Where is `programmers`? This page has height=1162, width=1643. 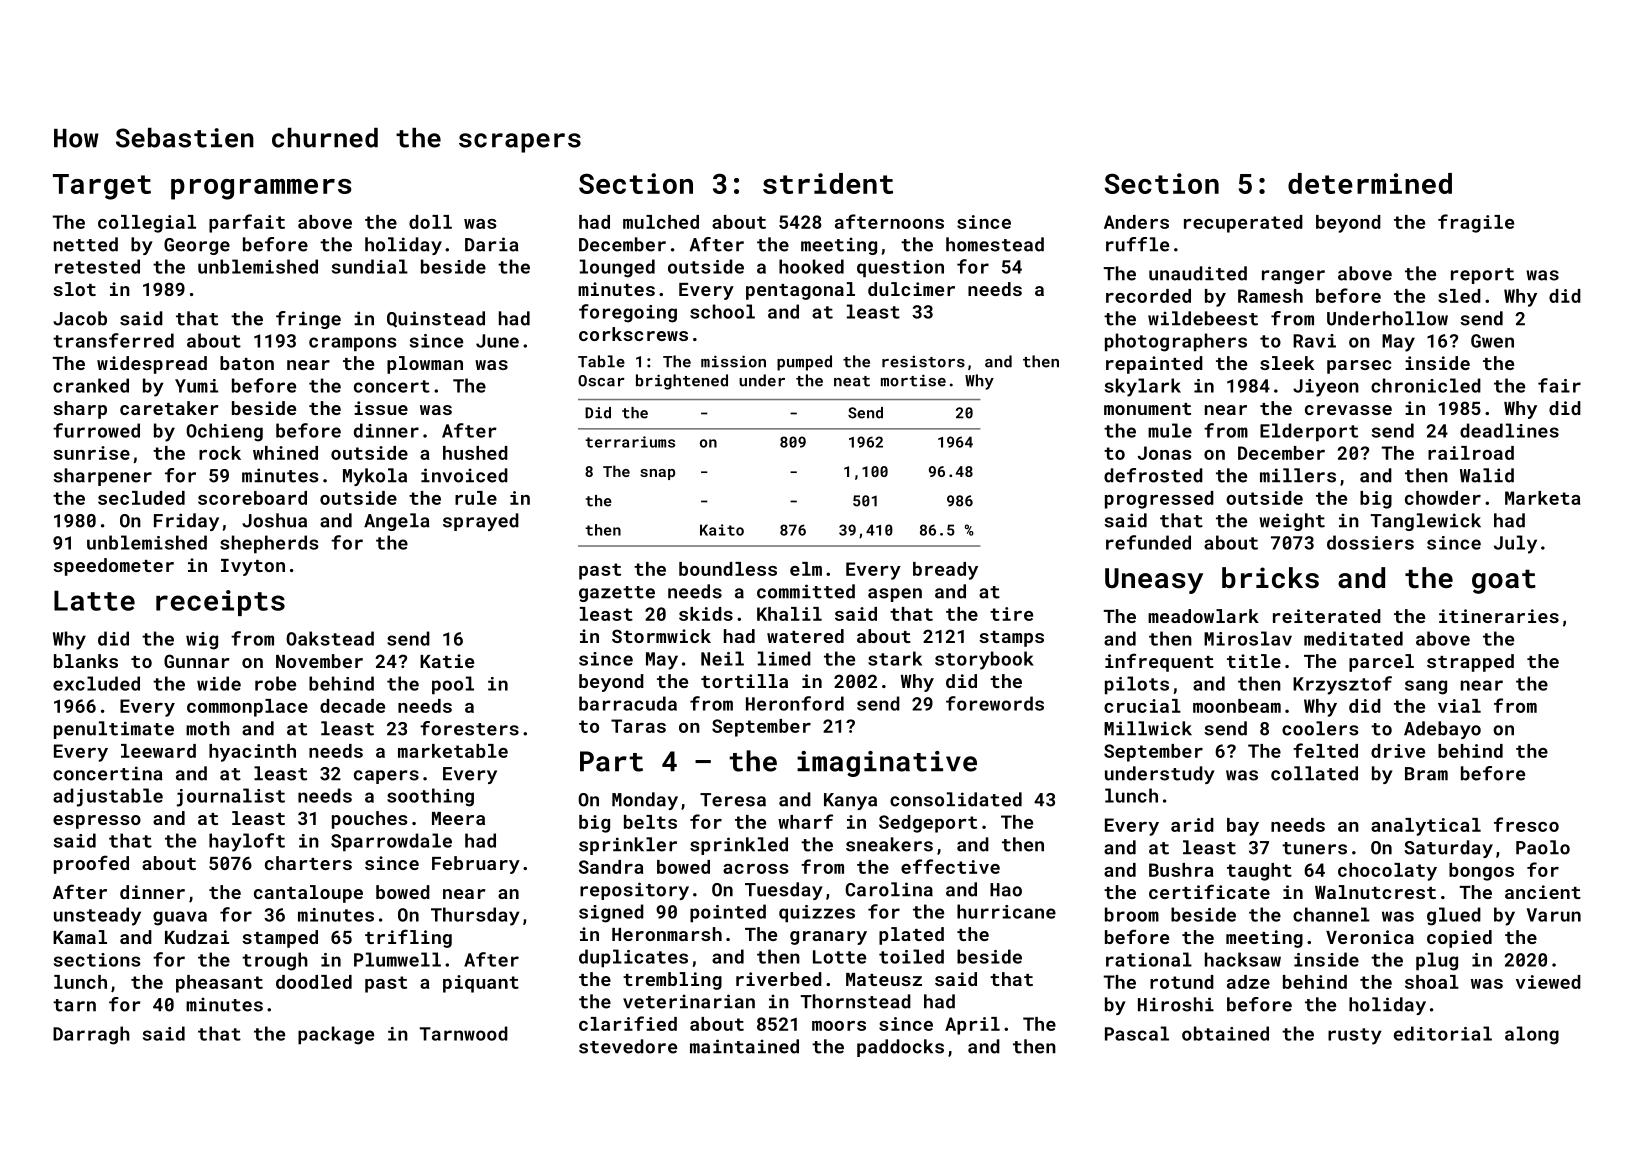 programmers is located at coordinates (261, 189).
